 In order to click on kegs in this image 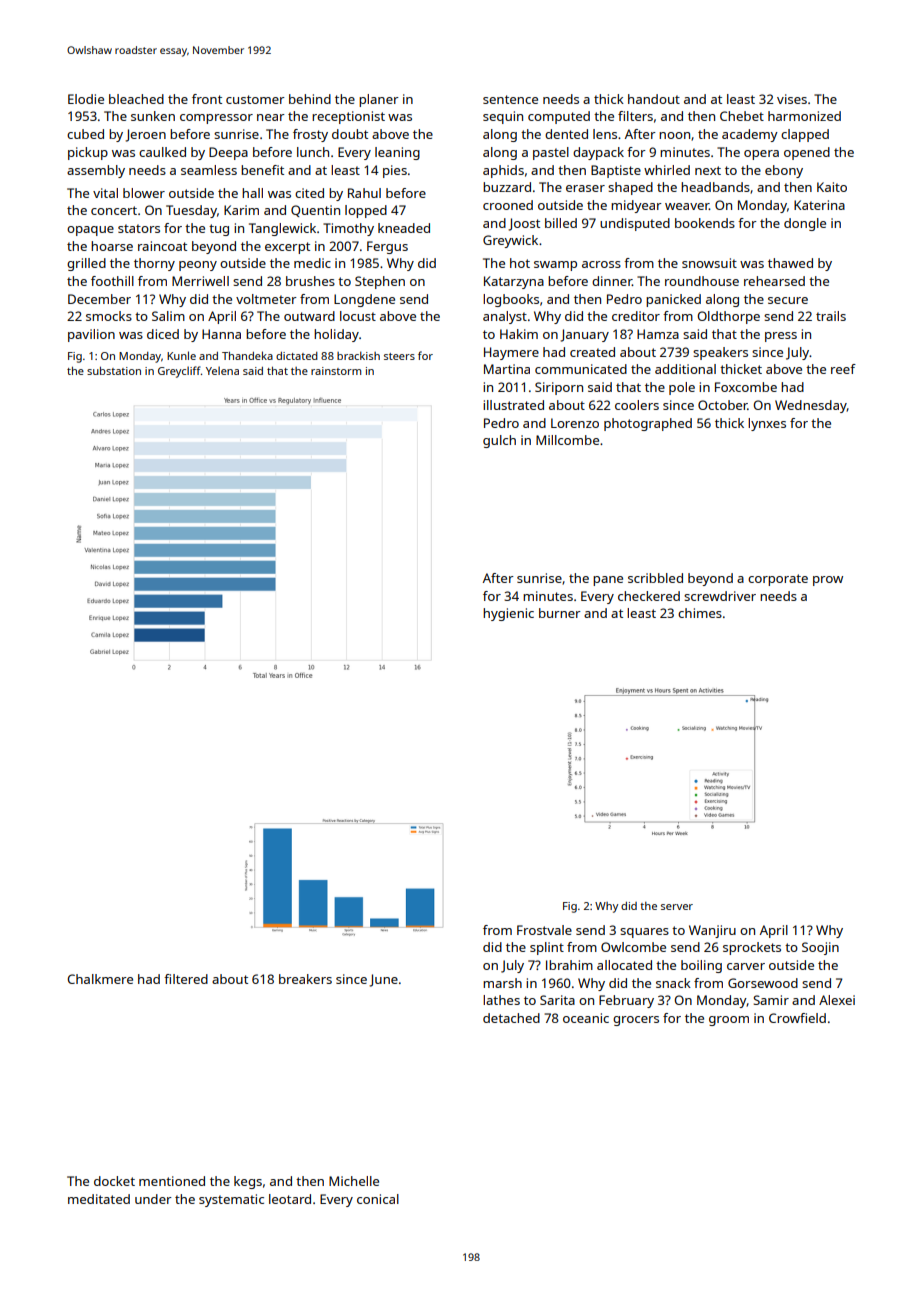, I will do `click(248, 1182)`.
